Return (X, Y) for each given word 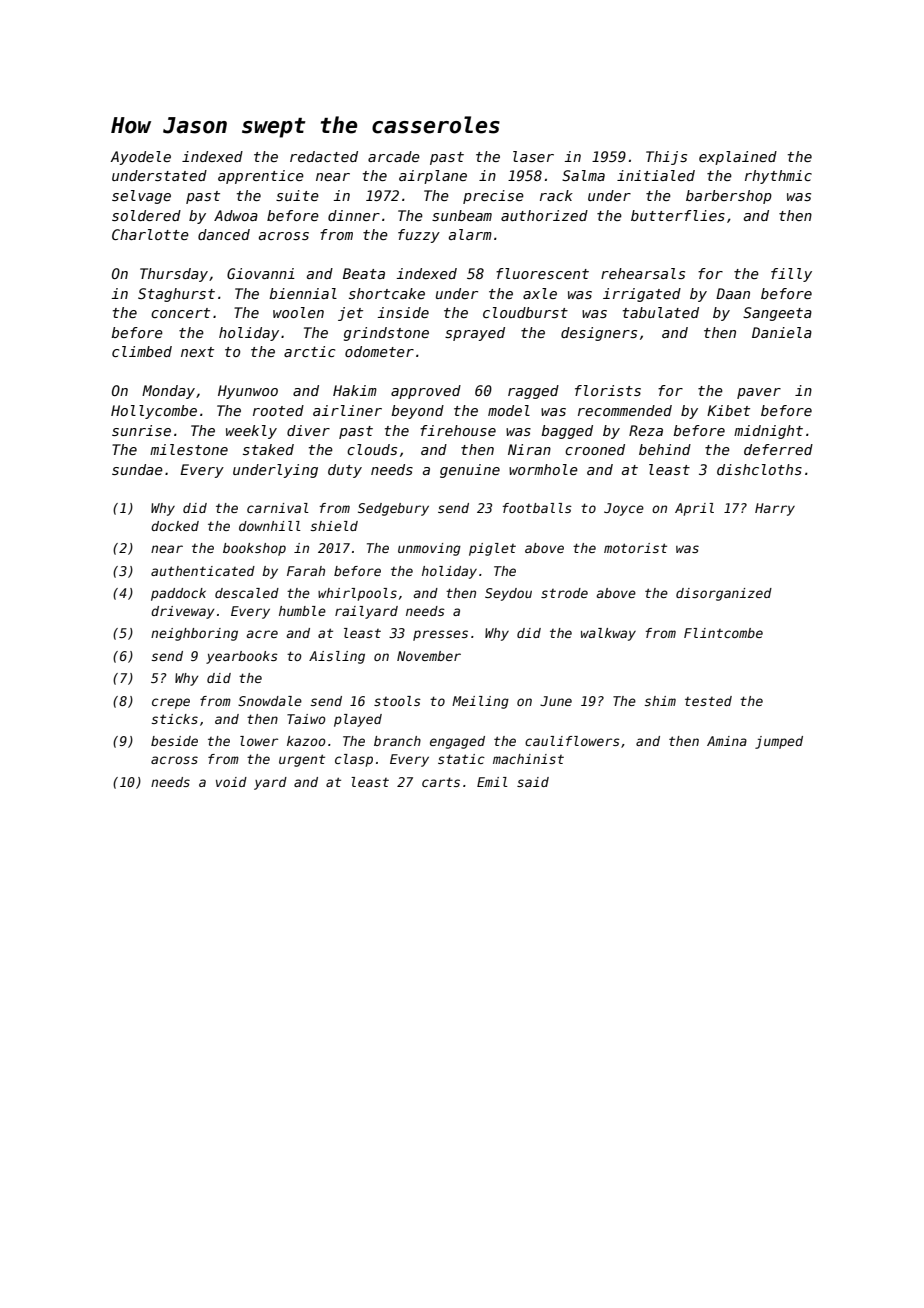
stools (397, 701)
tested (708, 701)
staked (268, 449)
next (197, 352)
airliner (347, 410)
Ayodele (140, 158)
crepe (171, 703)
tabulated (661, 312)
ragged (533, 392)
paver (759, 393)
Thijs (666, 158)
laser (533, 156)
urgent (302, 760)
